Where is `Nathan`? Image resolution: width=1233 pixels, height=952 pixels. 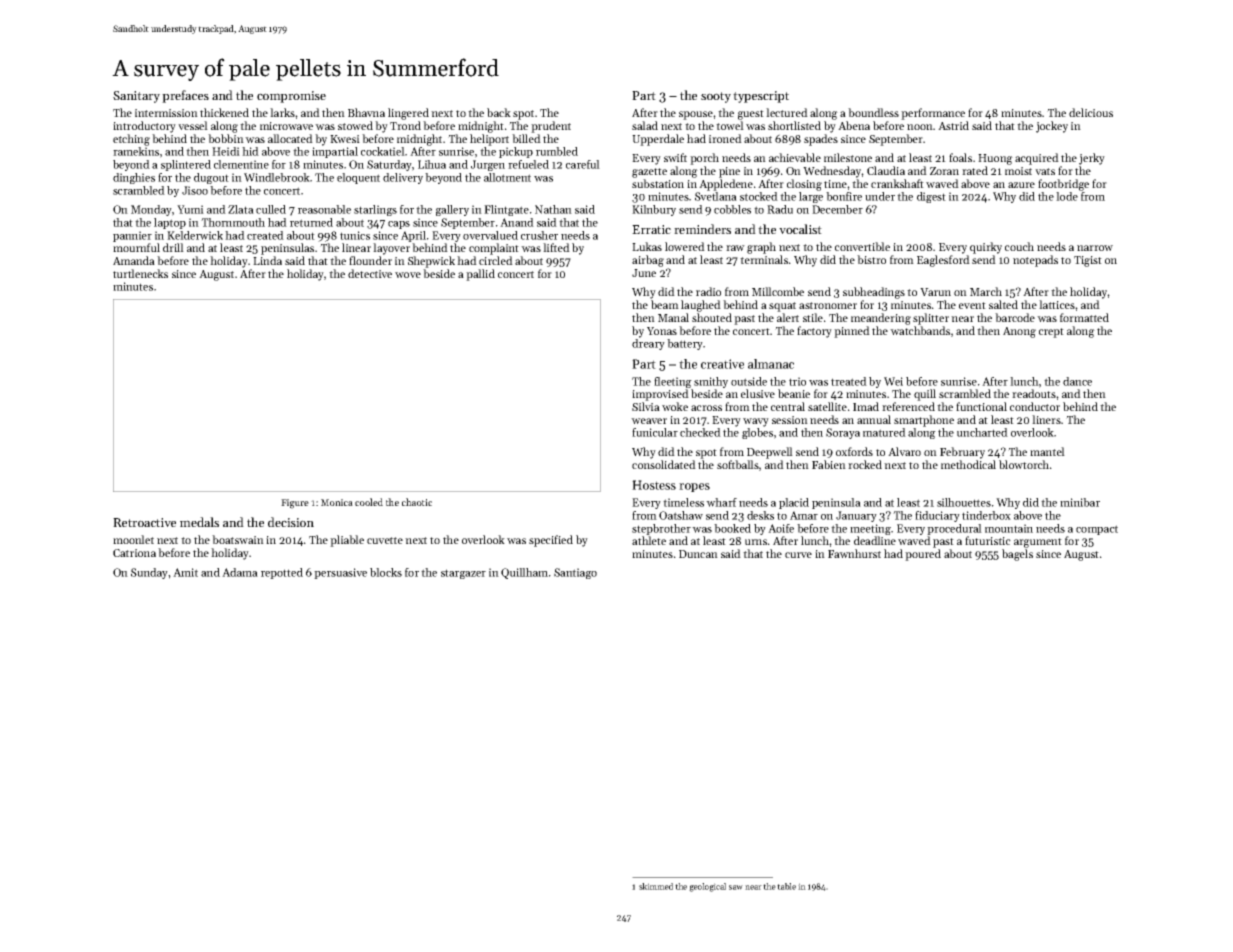
Nathan is located at coordinates (553, 209).
